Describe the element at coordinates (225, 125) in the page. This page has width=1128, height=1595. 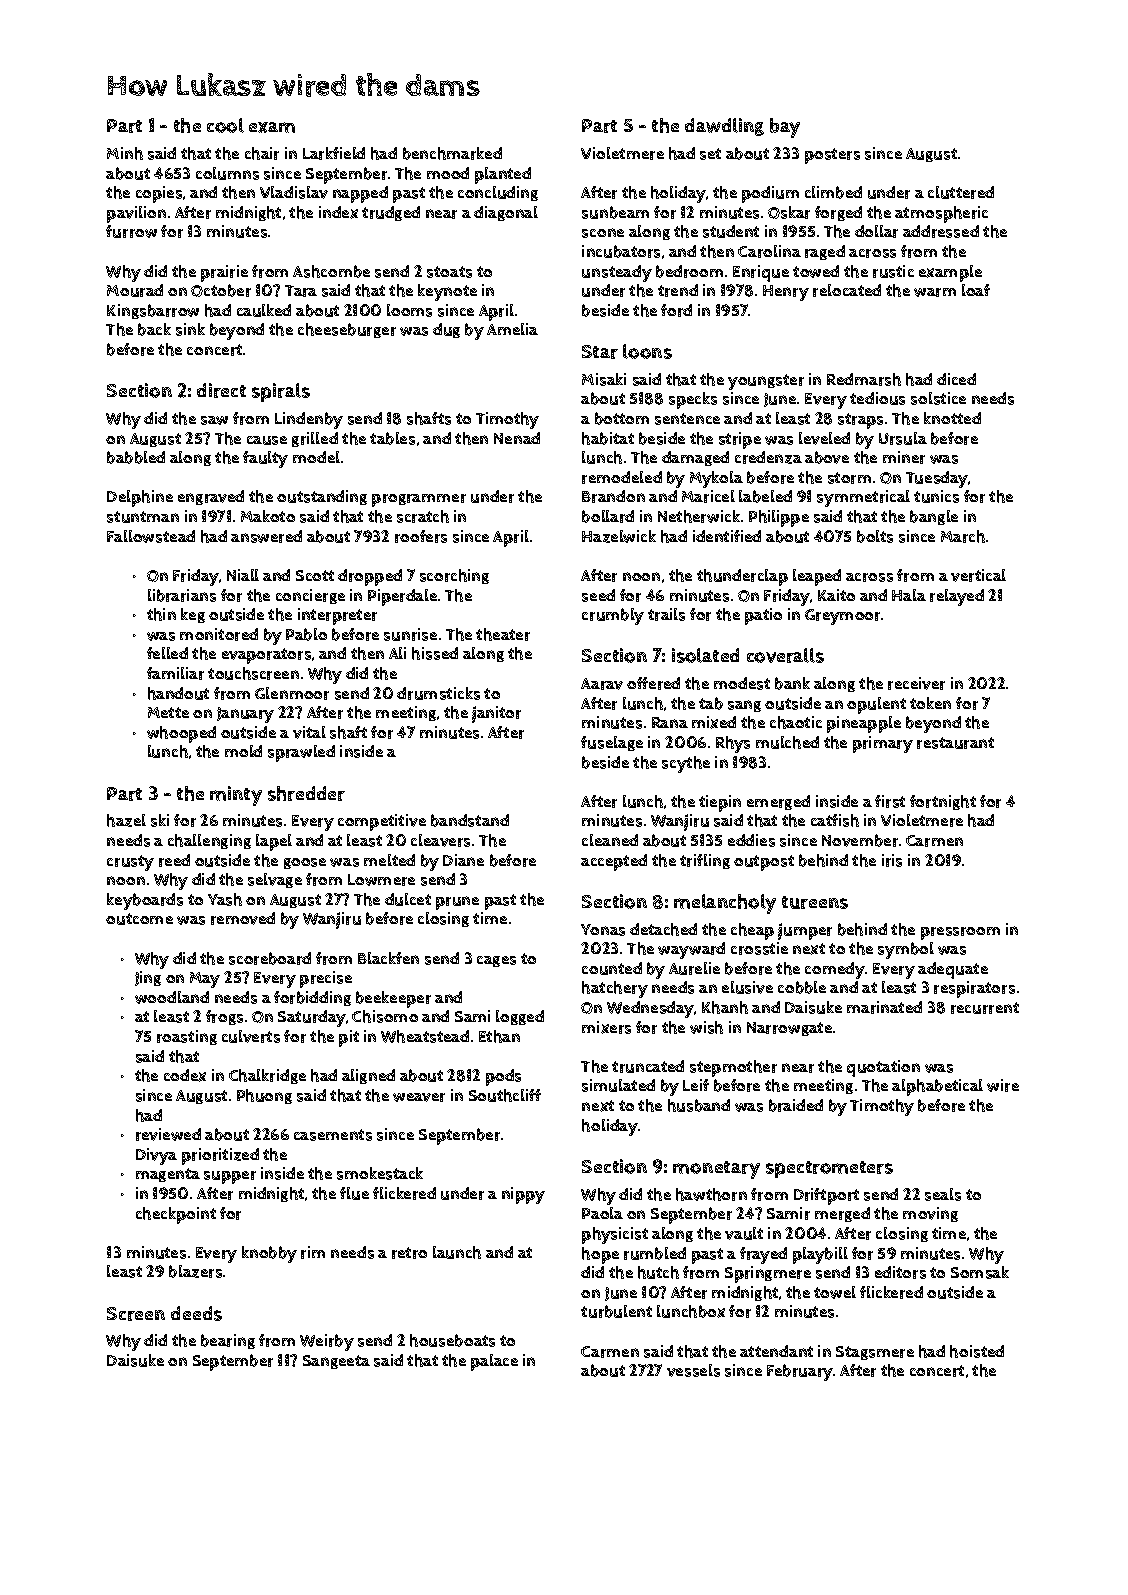
I see `cool` at that location.
